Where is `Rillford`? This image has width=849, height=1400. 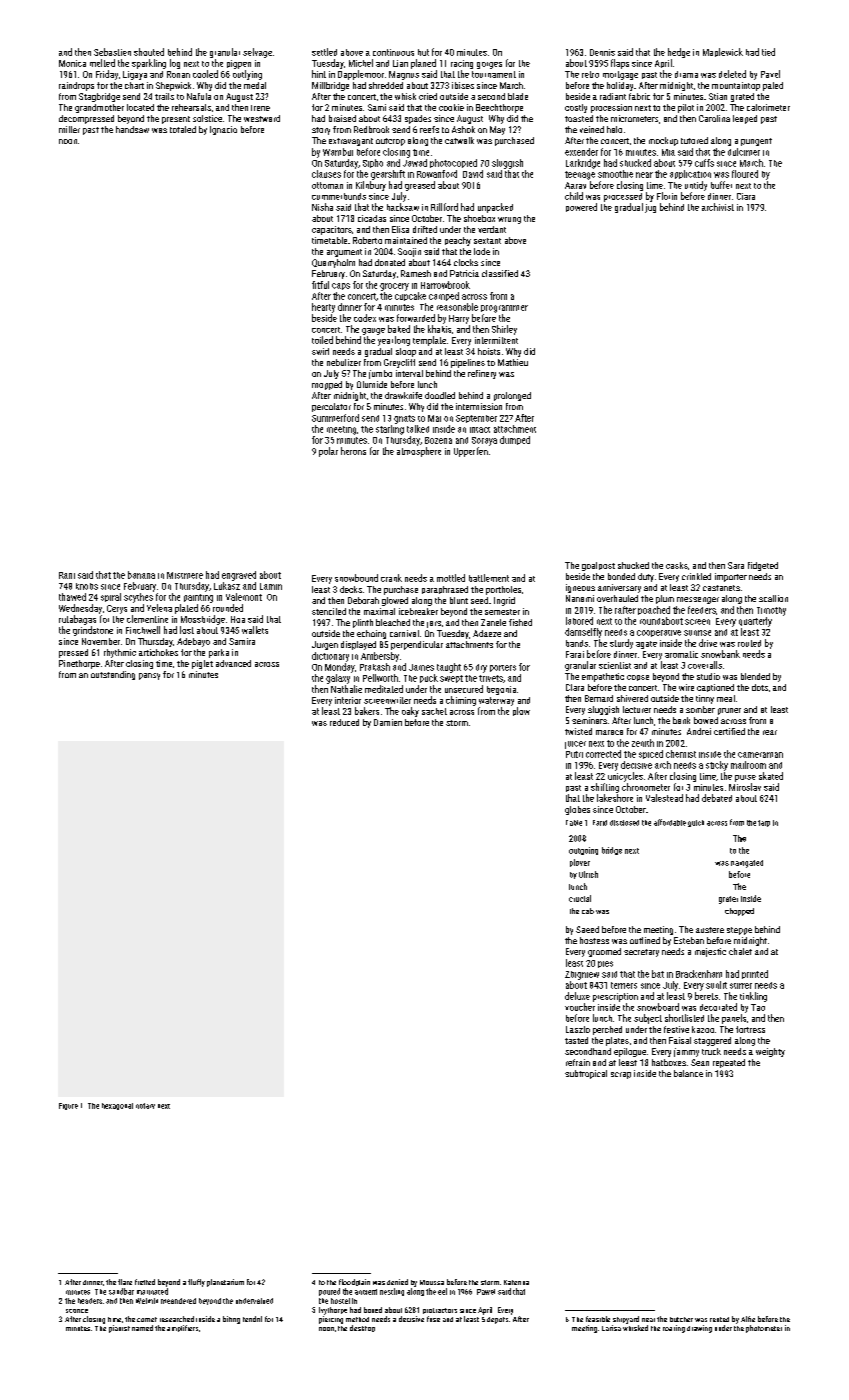
Rillford is located at coordinates (444, 207).
